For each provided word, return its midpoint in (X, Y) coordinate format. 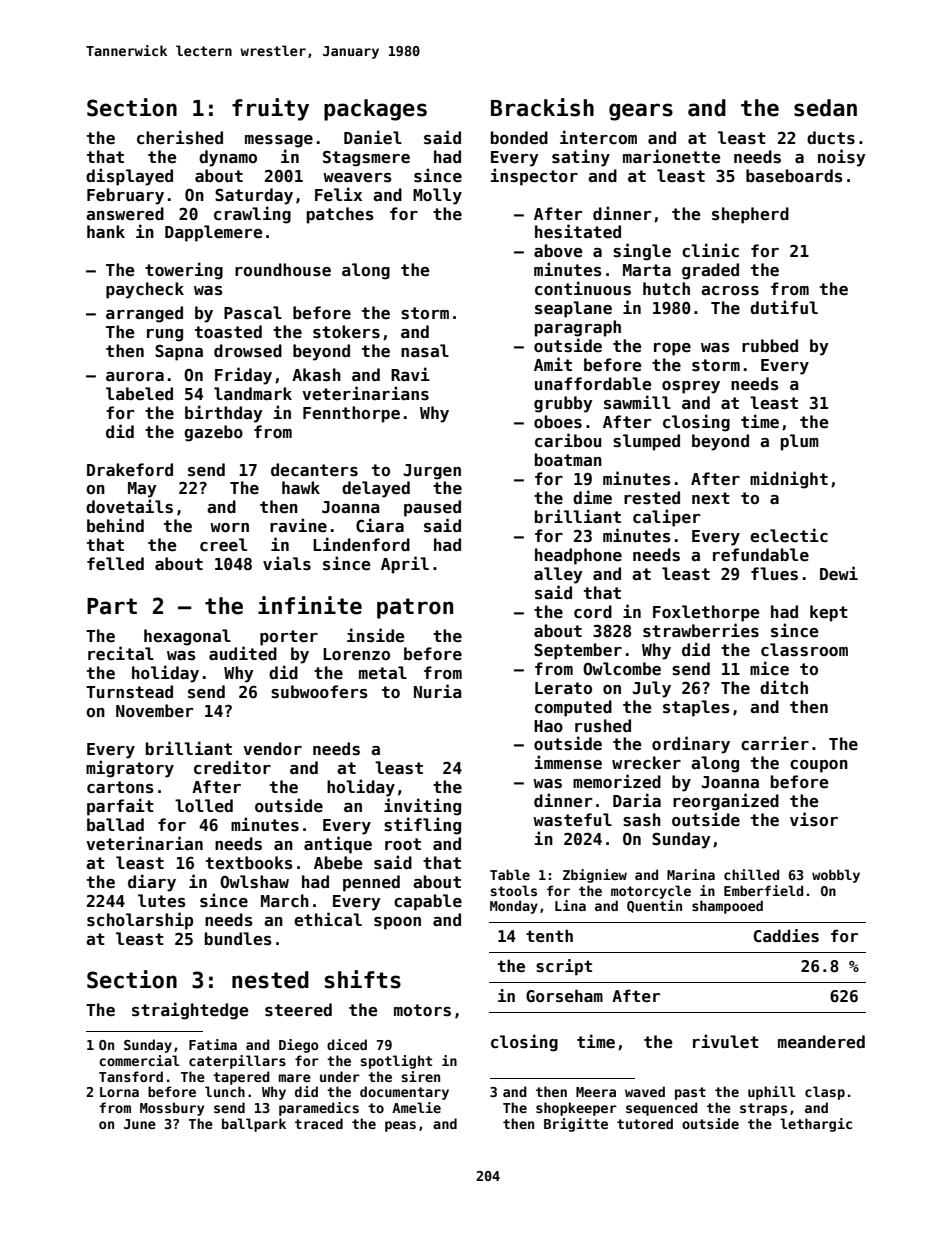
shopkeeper (576, 1109)
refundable (761, 555)
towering (184, 271)
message (279, 141)
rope (672, 349)
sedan (825, 108)
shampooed (727, 907)
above (558, 251)
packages (375, 110)
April (405, 565)
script (564, 967)
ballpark (254, 1125)
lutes (162, 901)
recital (121, 653)
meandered (821, 1042)
